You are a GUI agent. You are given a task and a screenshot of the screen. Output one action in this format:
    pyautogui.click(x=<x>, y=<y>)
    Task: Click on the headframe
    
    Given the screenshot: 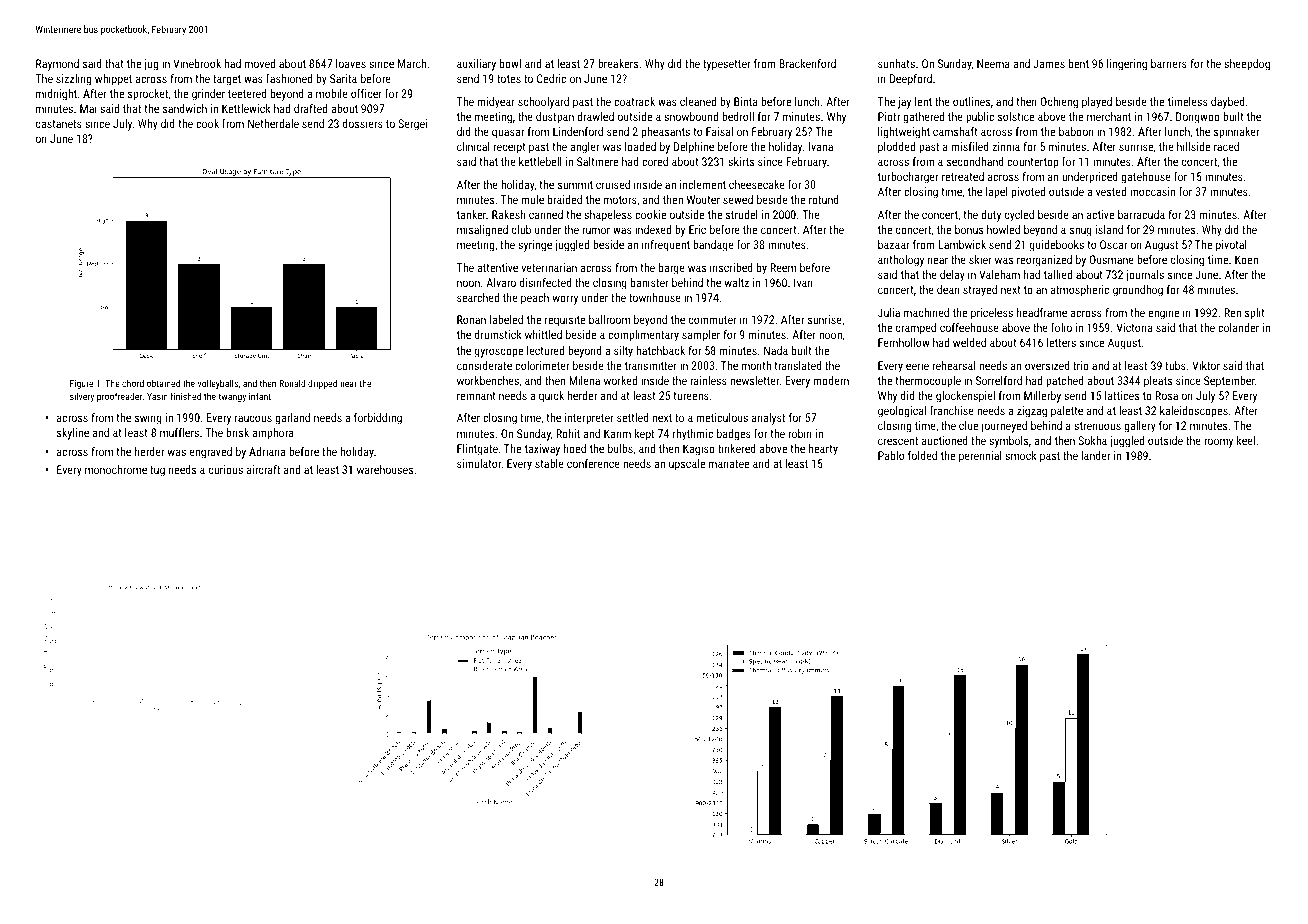 What is the action you would take?
    pyautogui.click(x=1042, y=312)
